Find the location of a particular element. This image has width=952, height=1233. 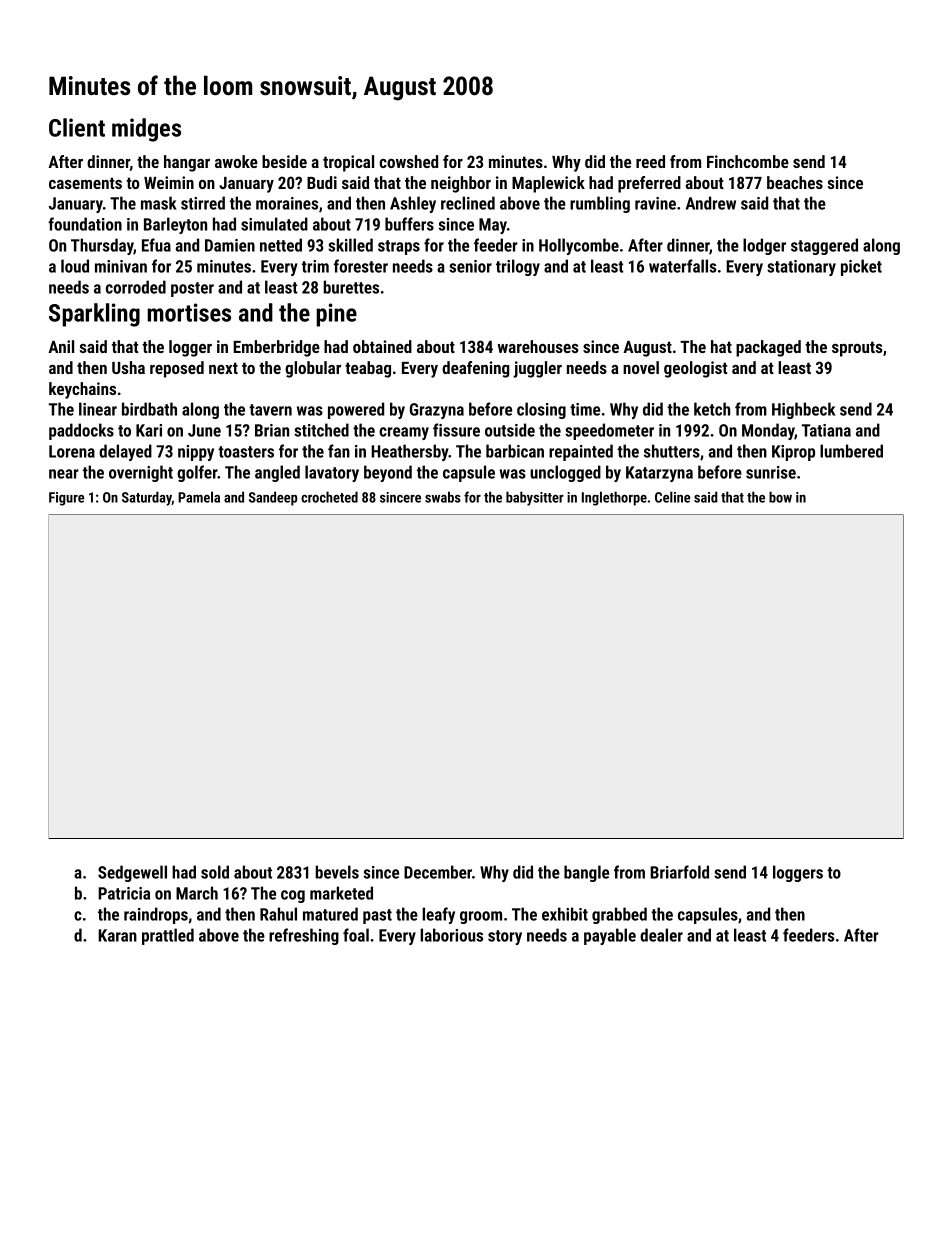

March is located at coordinates (197, 893).
